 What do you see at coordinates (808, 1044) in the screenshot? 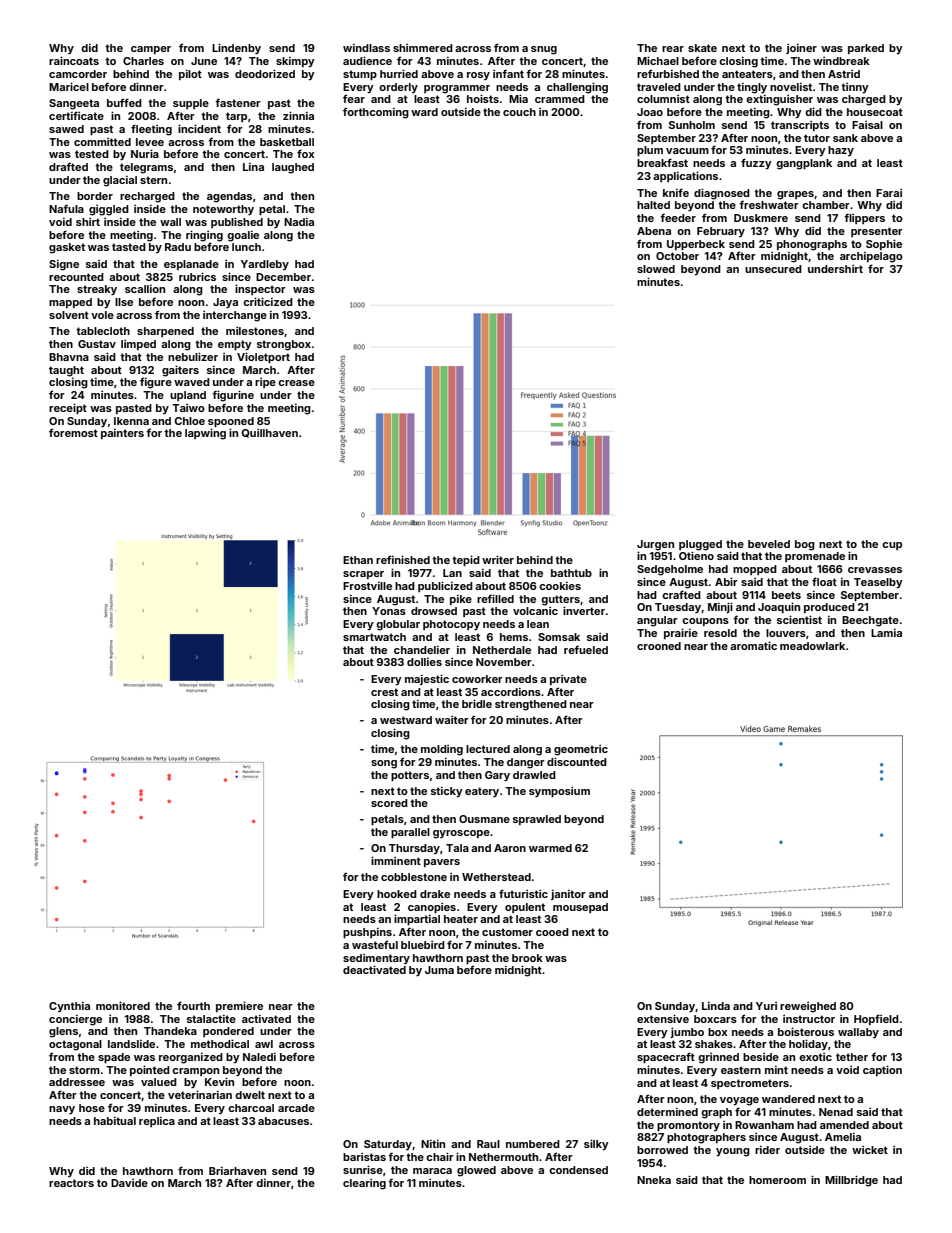
I see `holiday` at bounding box center [808, 1044].
